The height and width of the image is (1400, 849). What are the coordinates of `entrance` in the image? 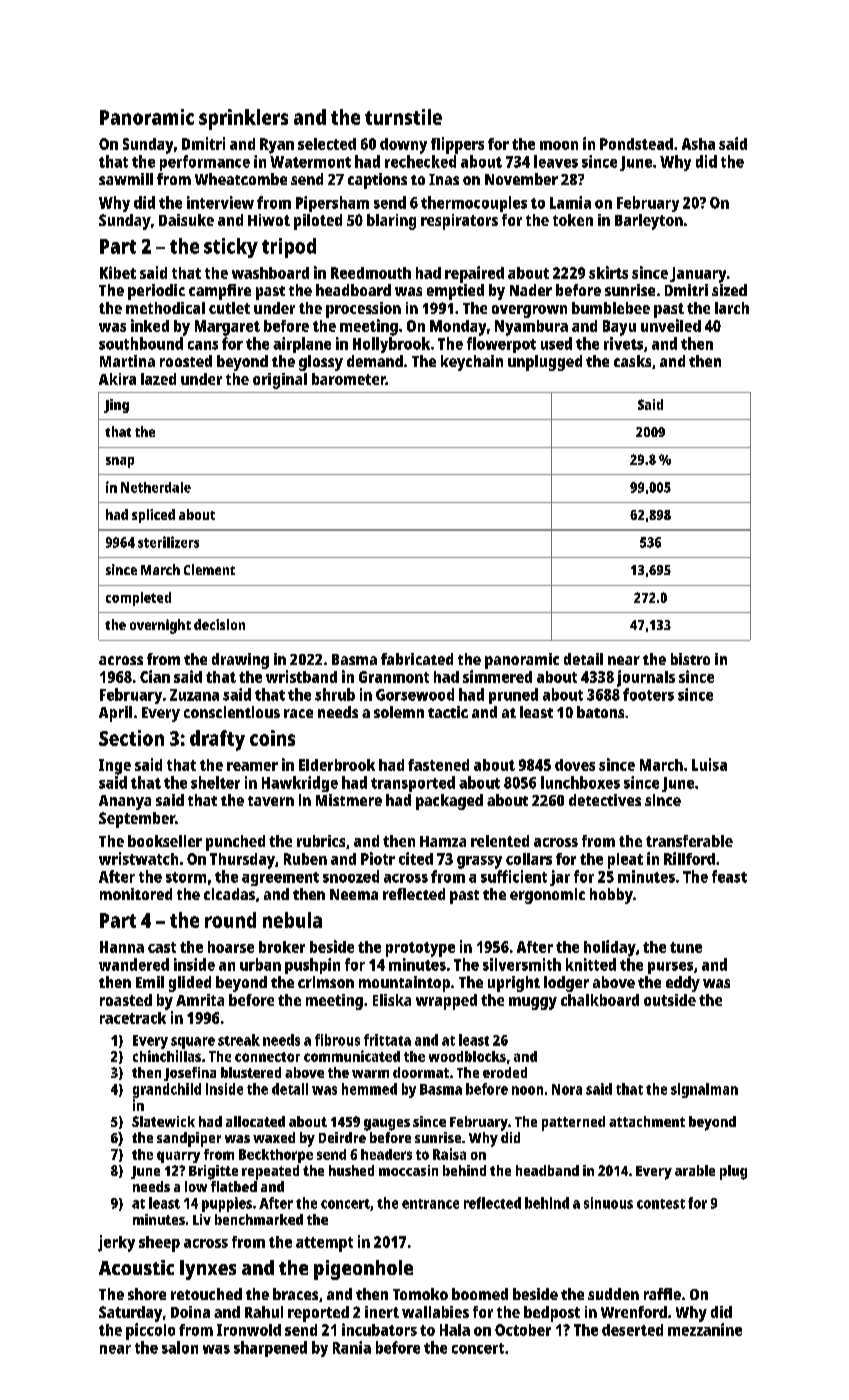 It's located at (430, 1204).
